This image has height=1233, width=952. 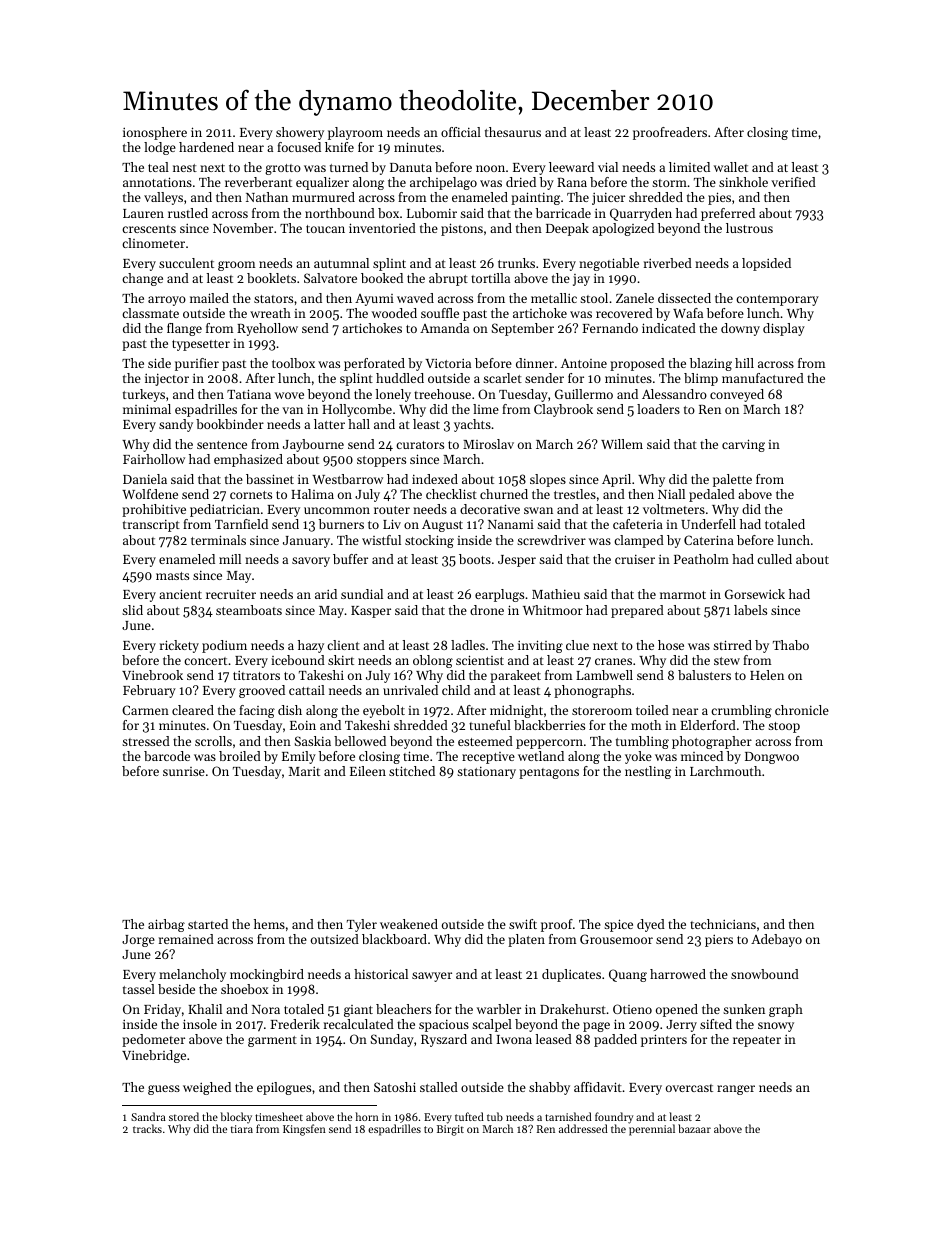 I want to click on parakeet, so click(x=515, y=676).
